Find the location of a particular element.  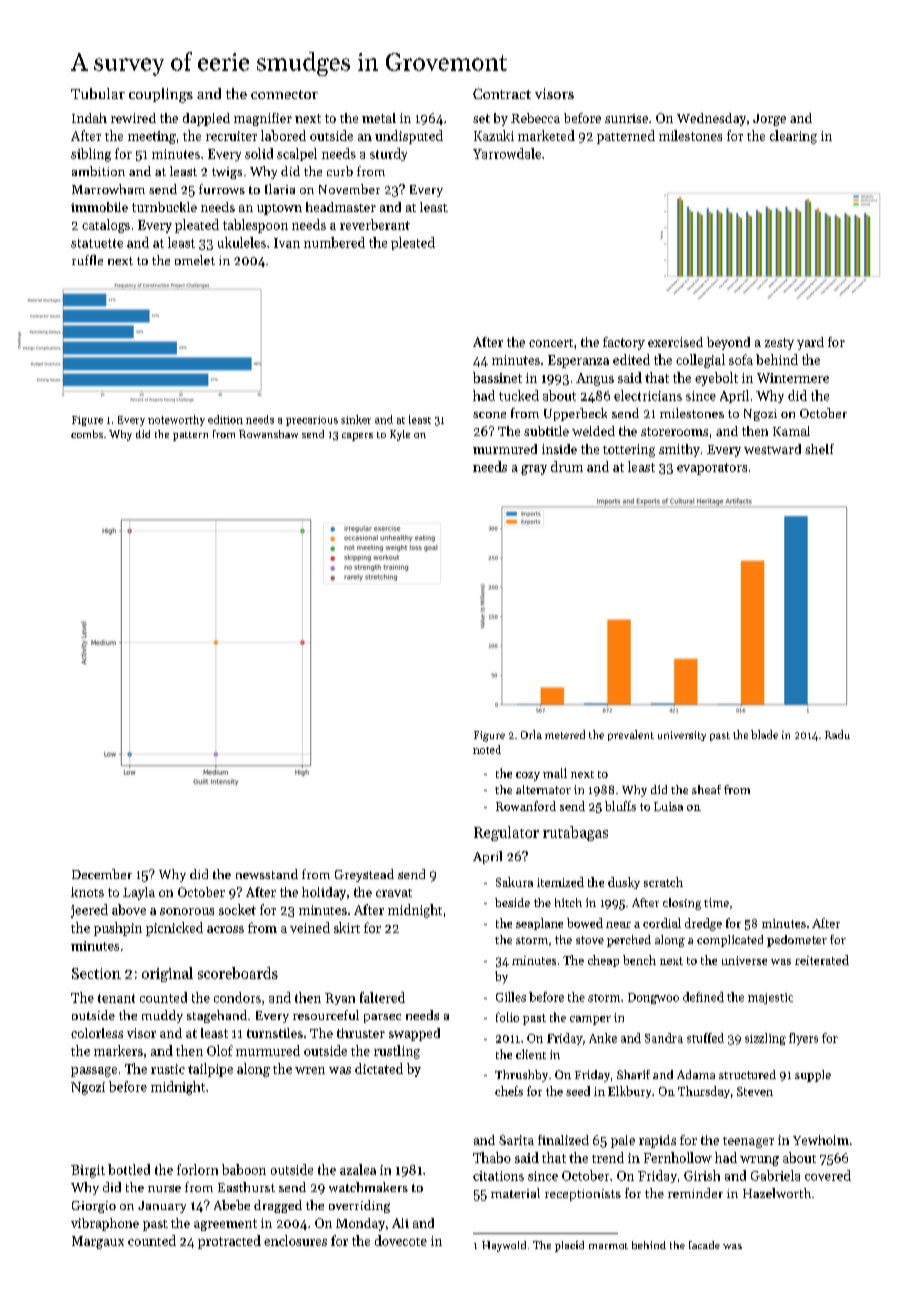

noted is located at coordinates (487, 749).
